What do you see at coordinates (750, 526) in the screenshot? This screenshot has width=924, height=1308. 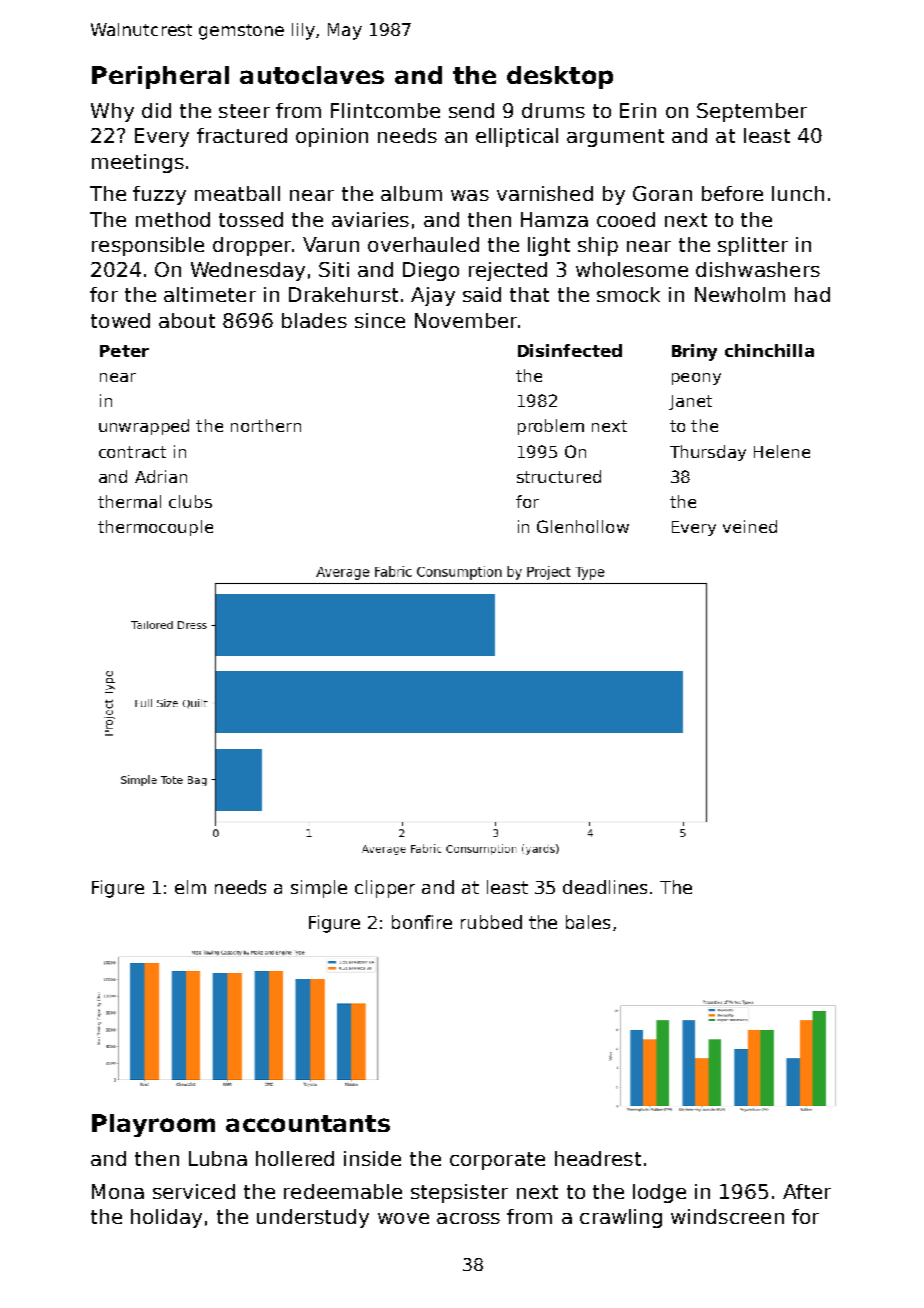 I see `veined` at bounding box center [750, 526].
